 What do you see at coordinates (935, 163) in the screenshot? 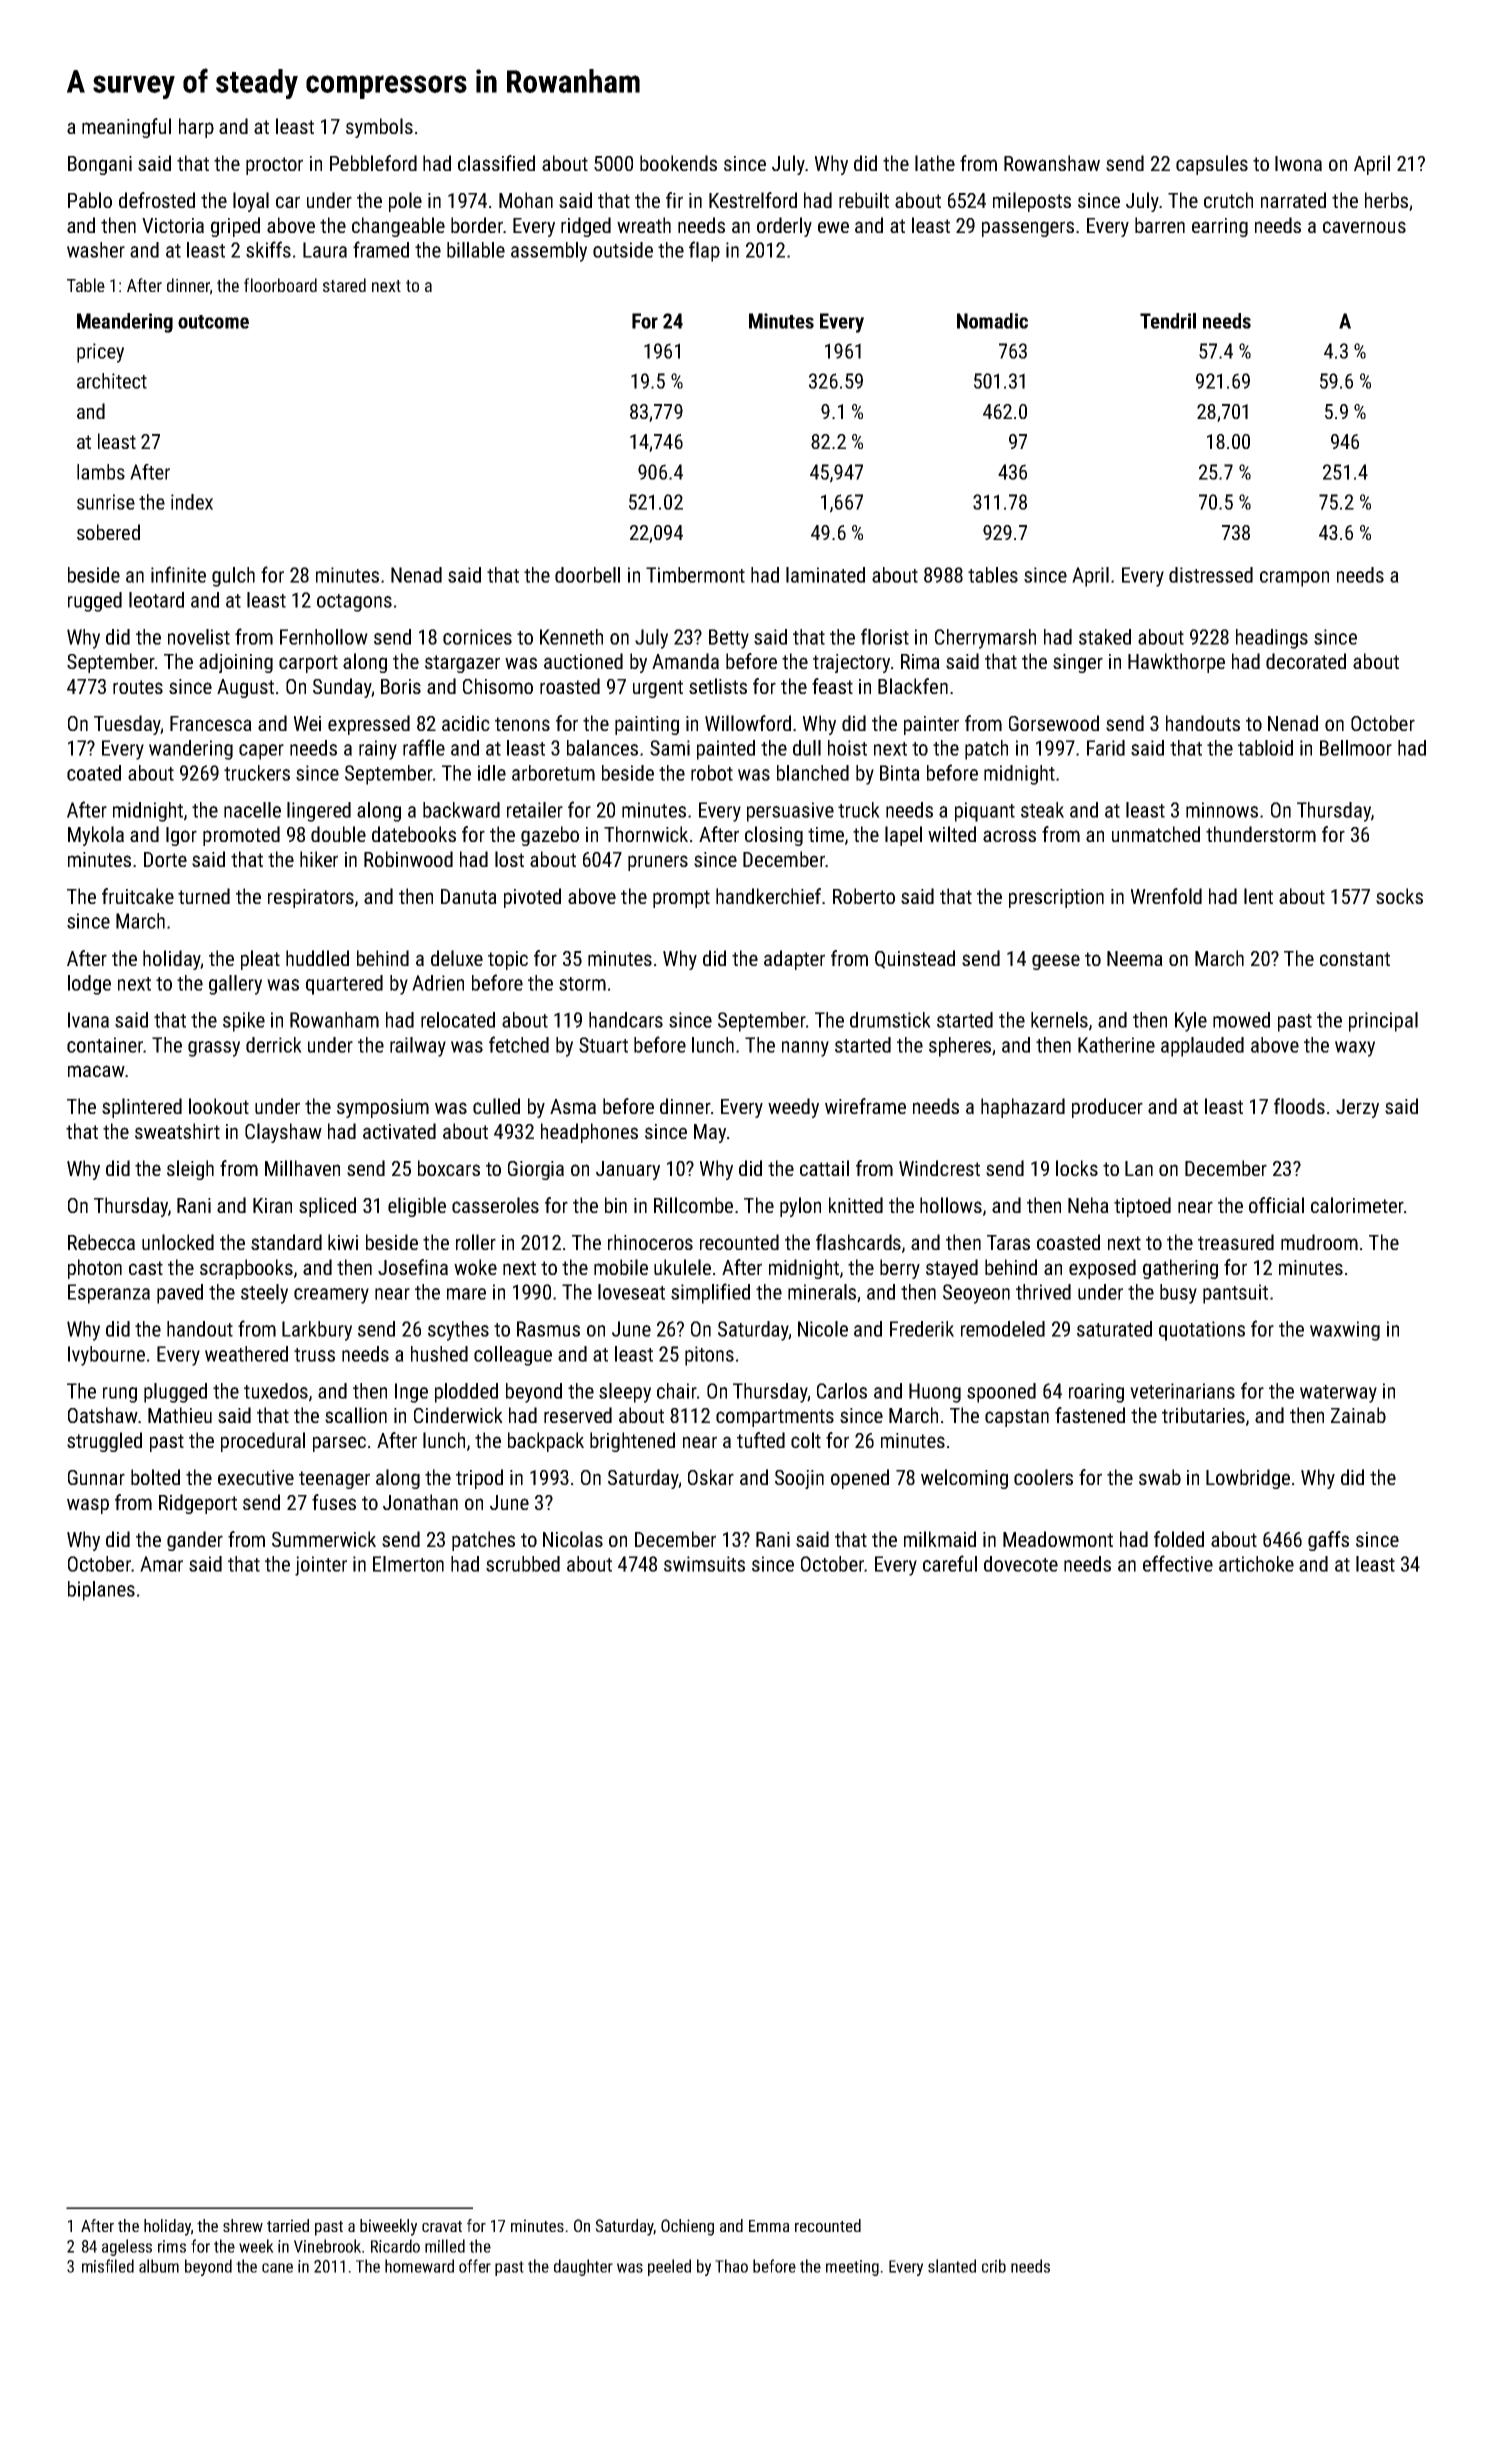
I see `lathe` at bounding box center [935, 163].
